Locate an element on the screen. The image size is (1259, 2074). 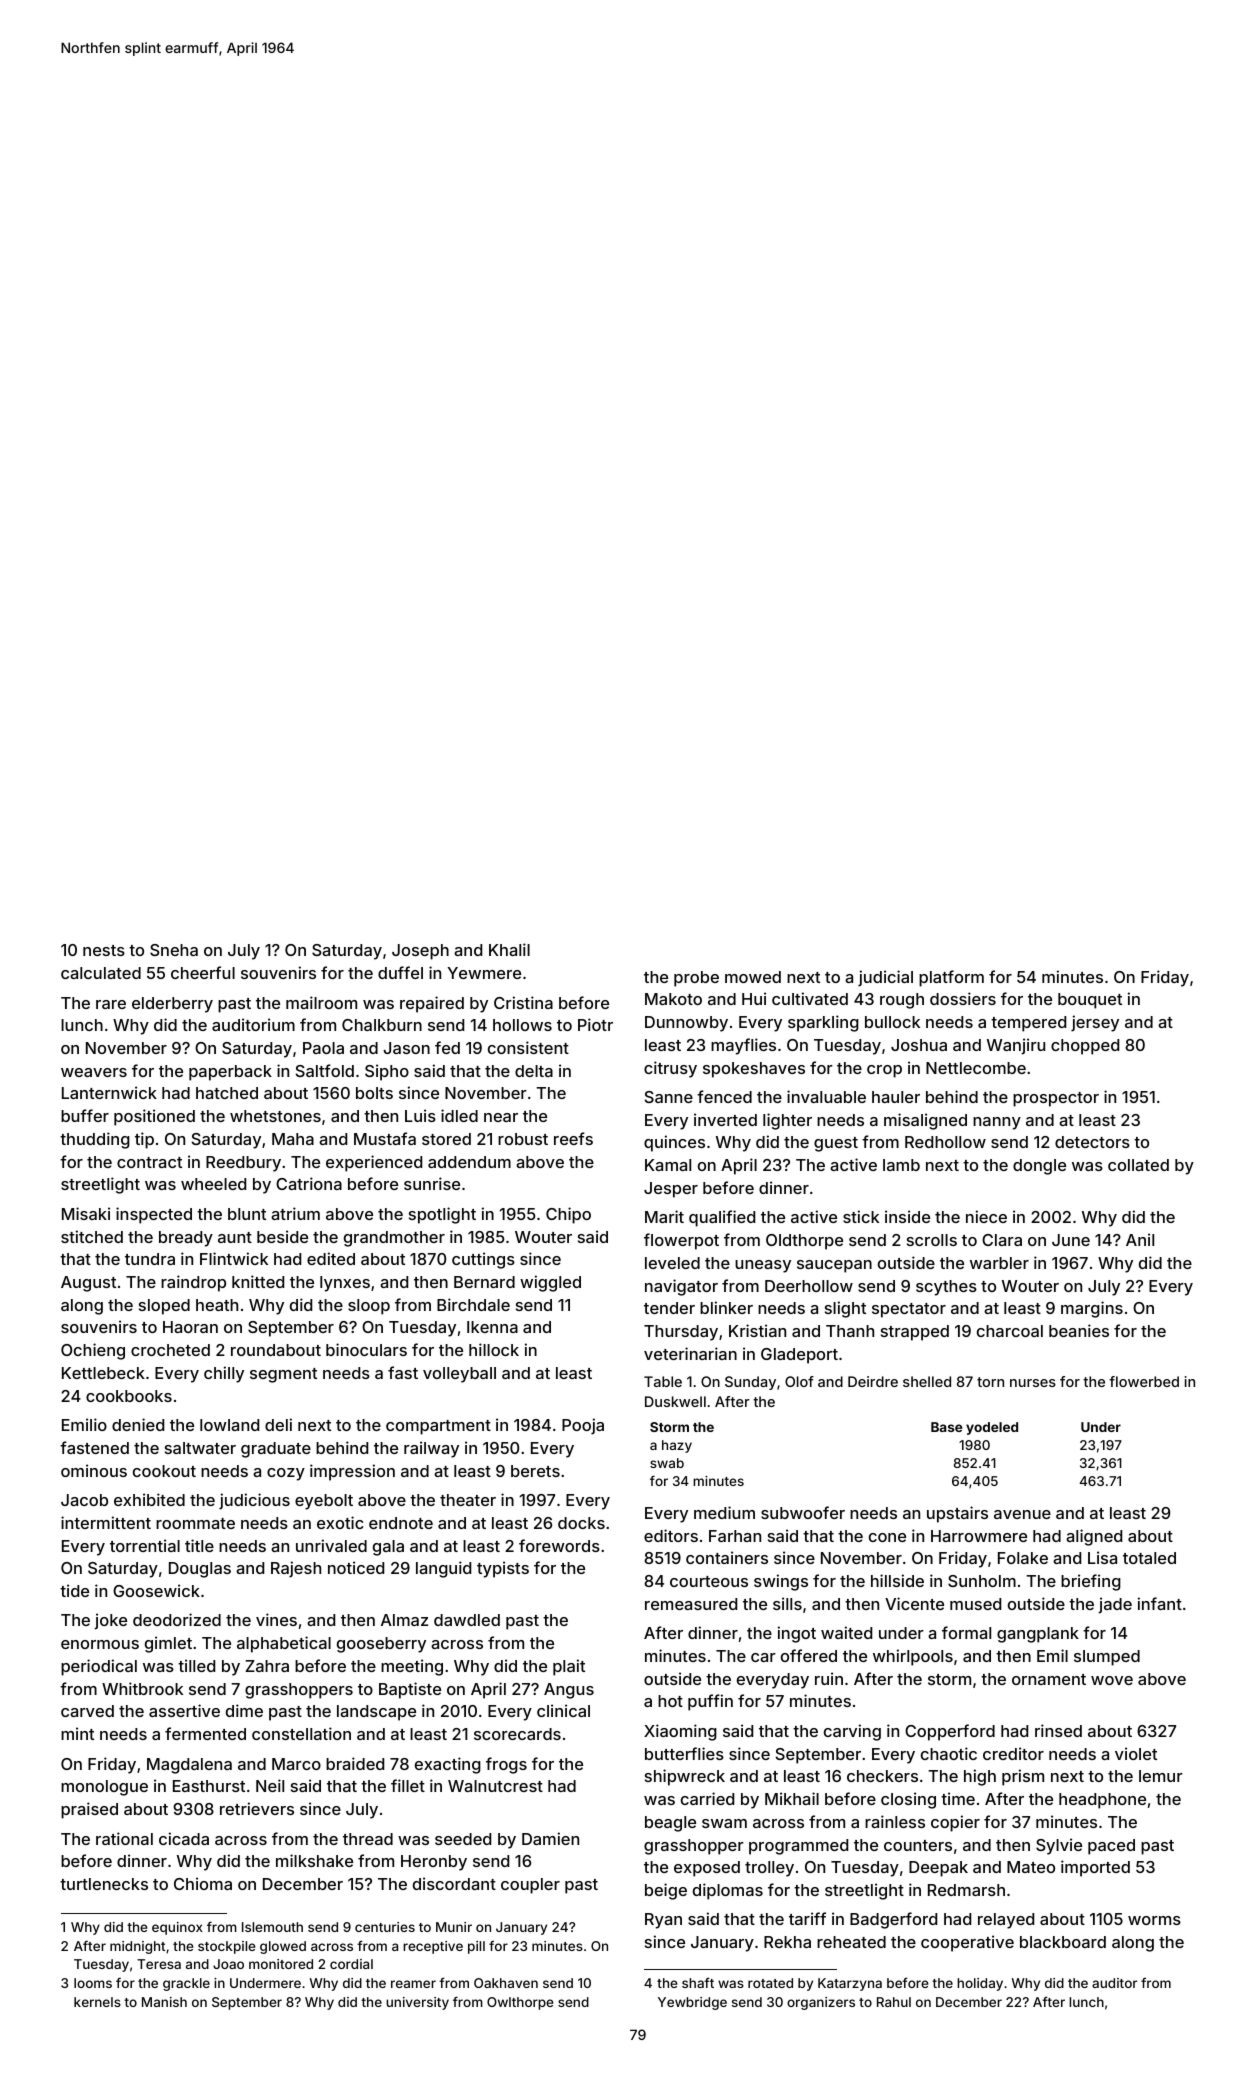
August is located at coordinates (88, 1284).
